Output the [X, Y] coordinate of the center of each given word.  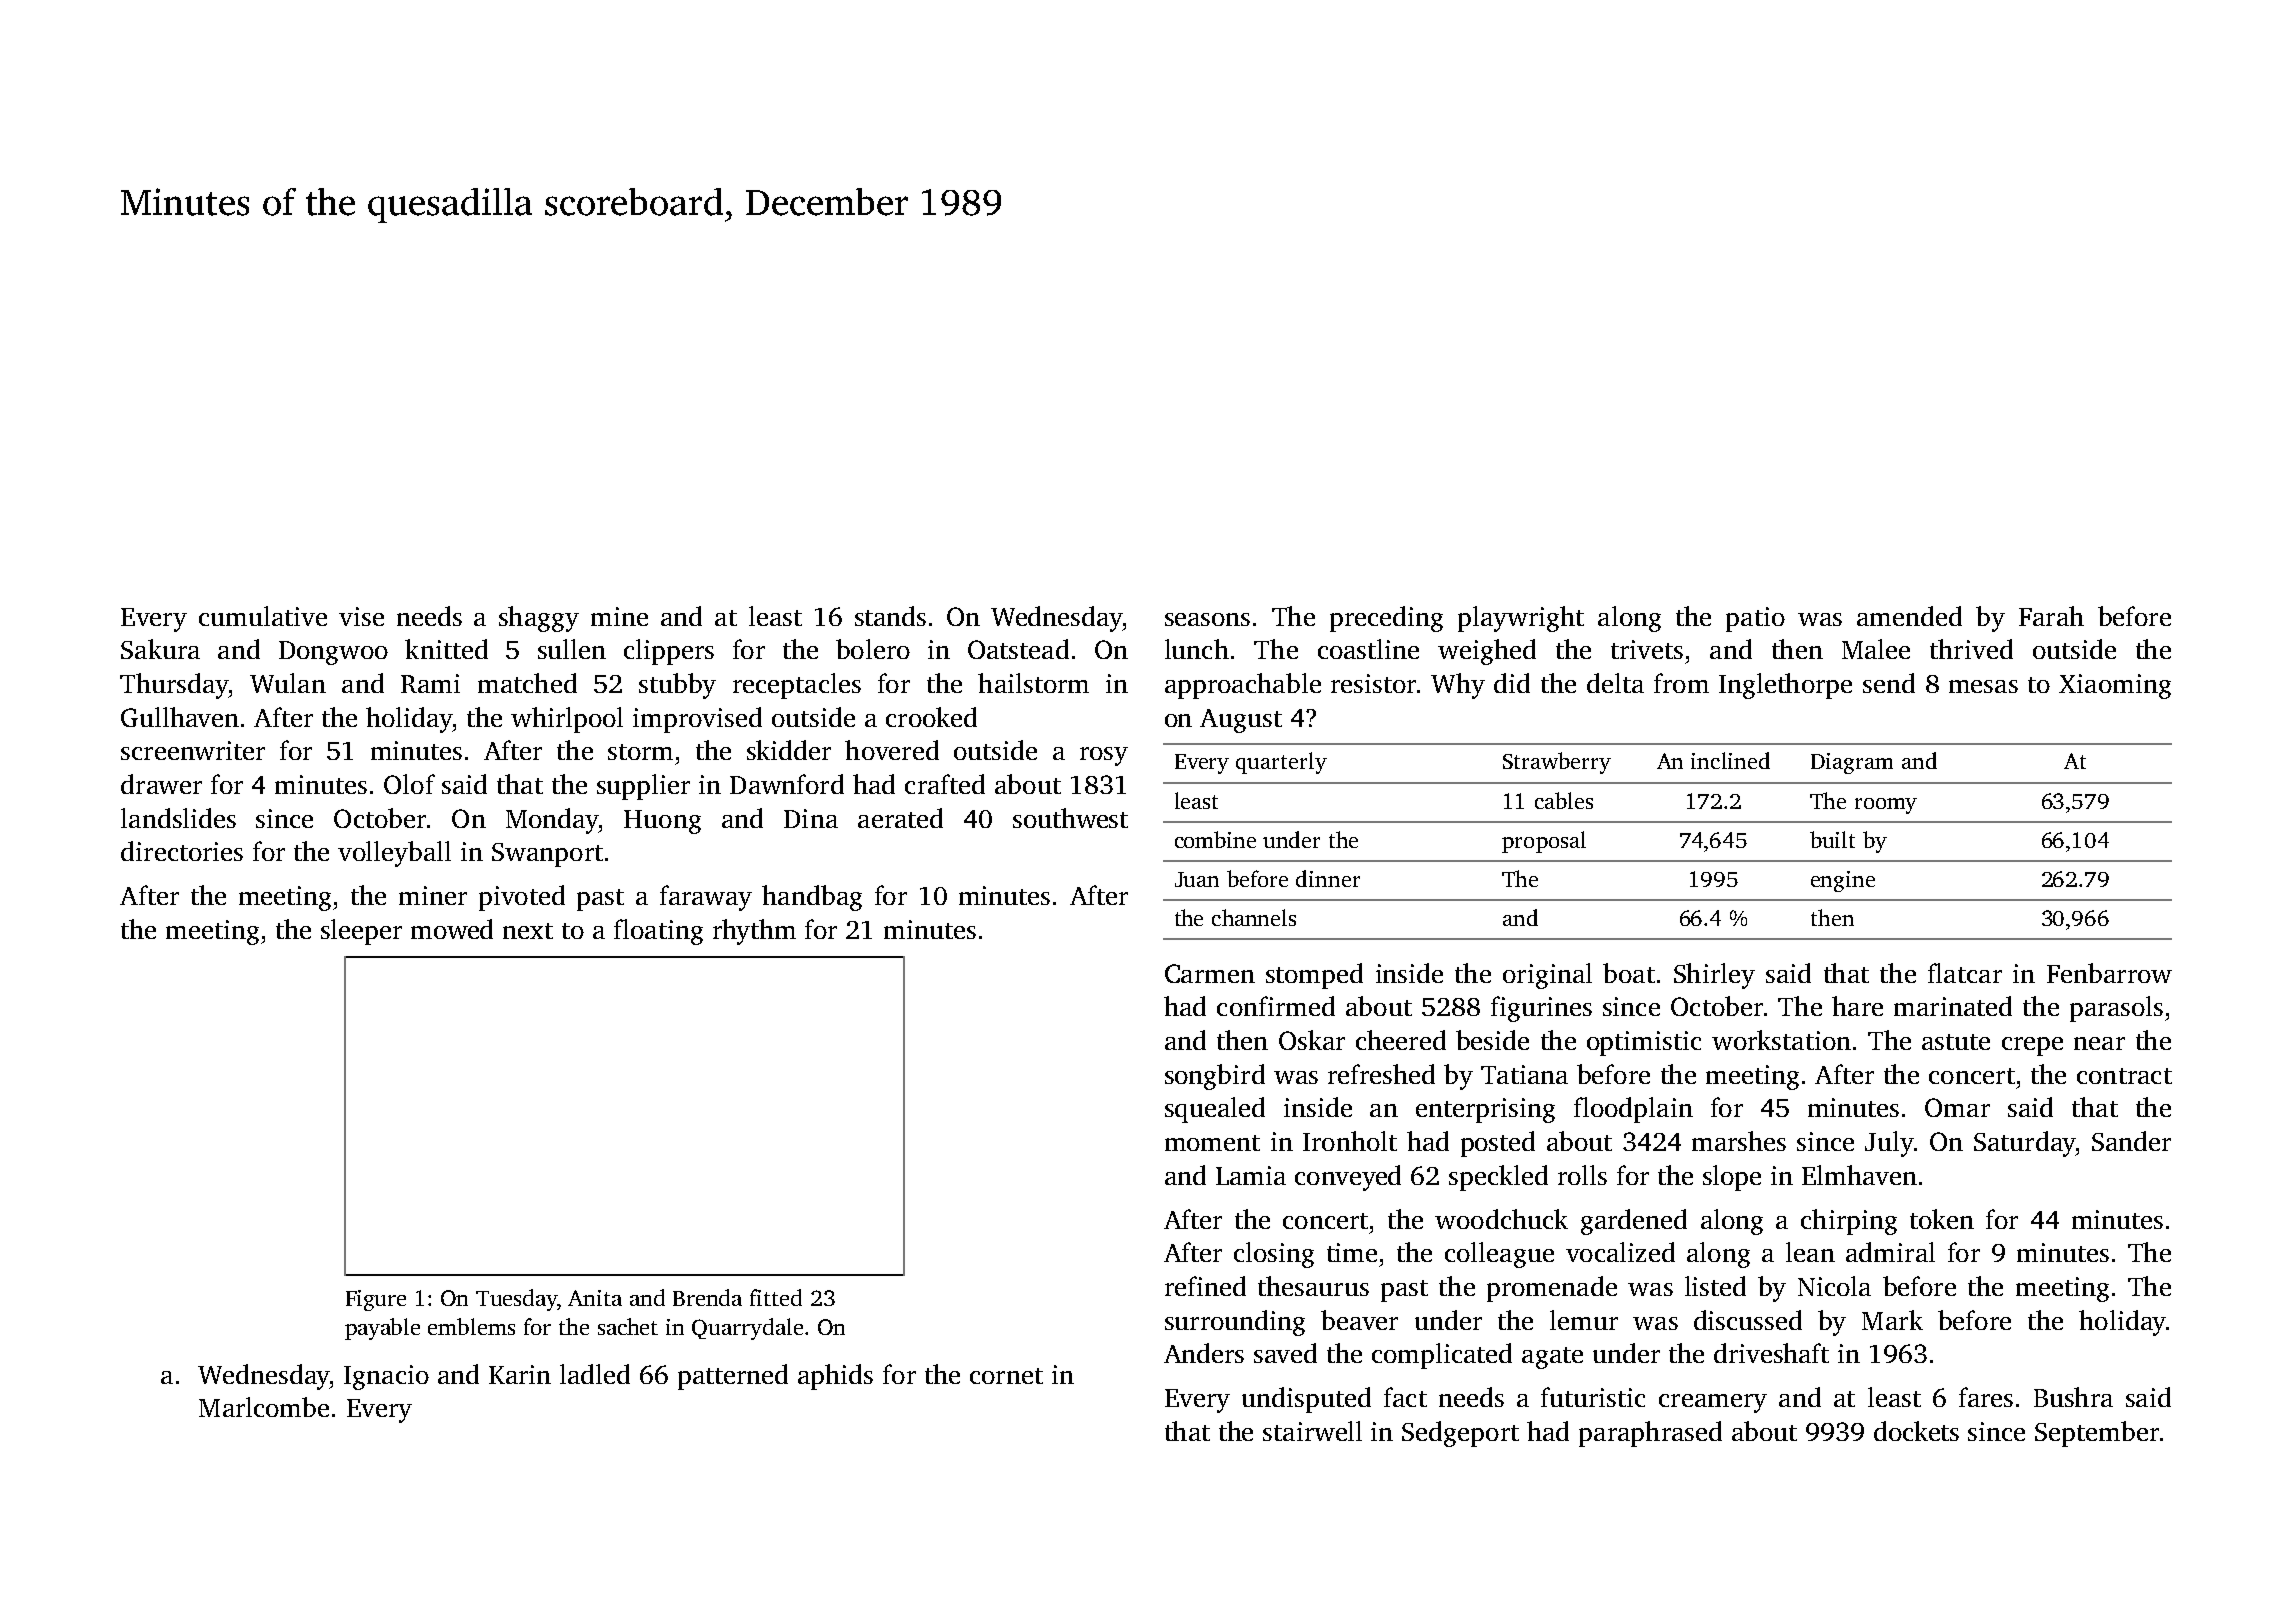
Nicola [1834, 1286]
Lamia [1251, 1175]
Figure [376, 1300]
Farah [2051, 616]
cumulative [263, 616]
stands [890, 616]
